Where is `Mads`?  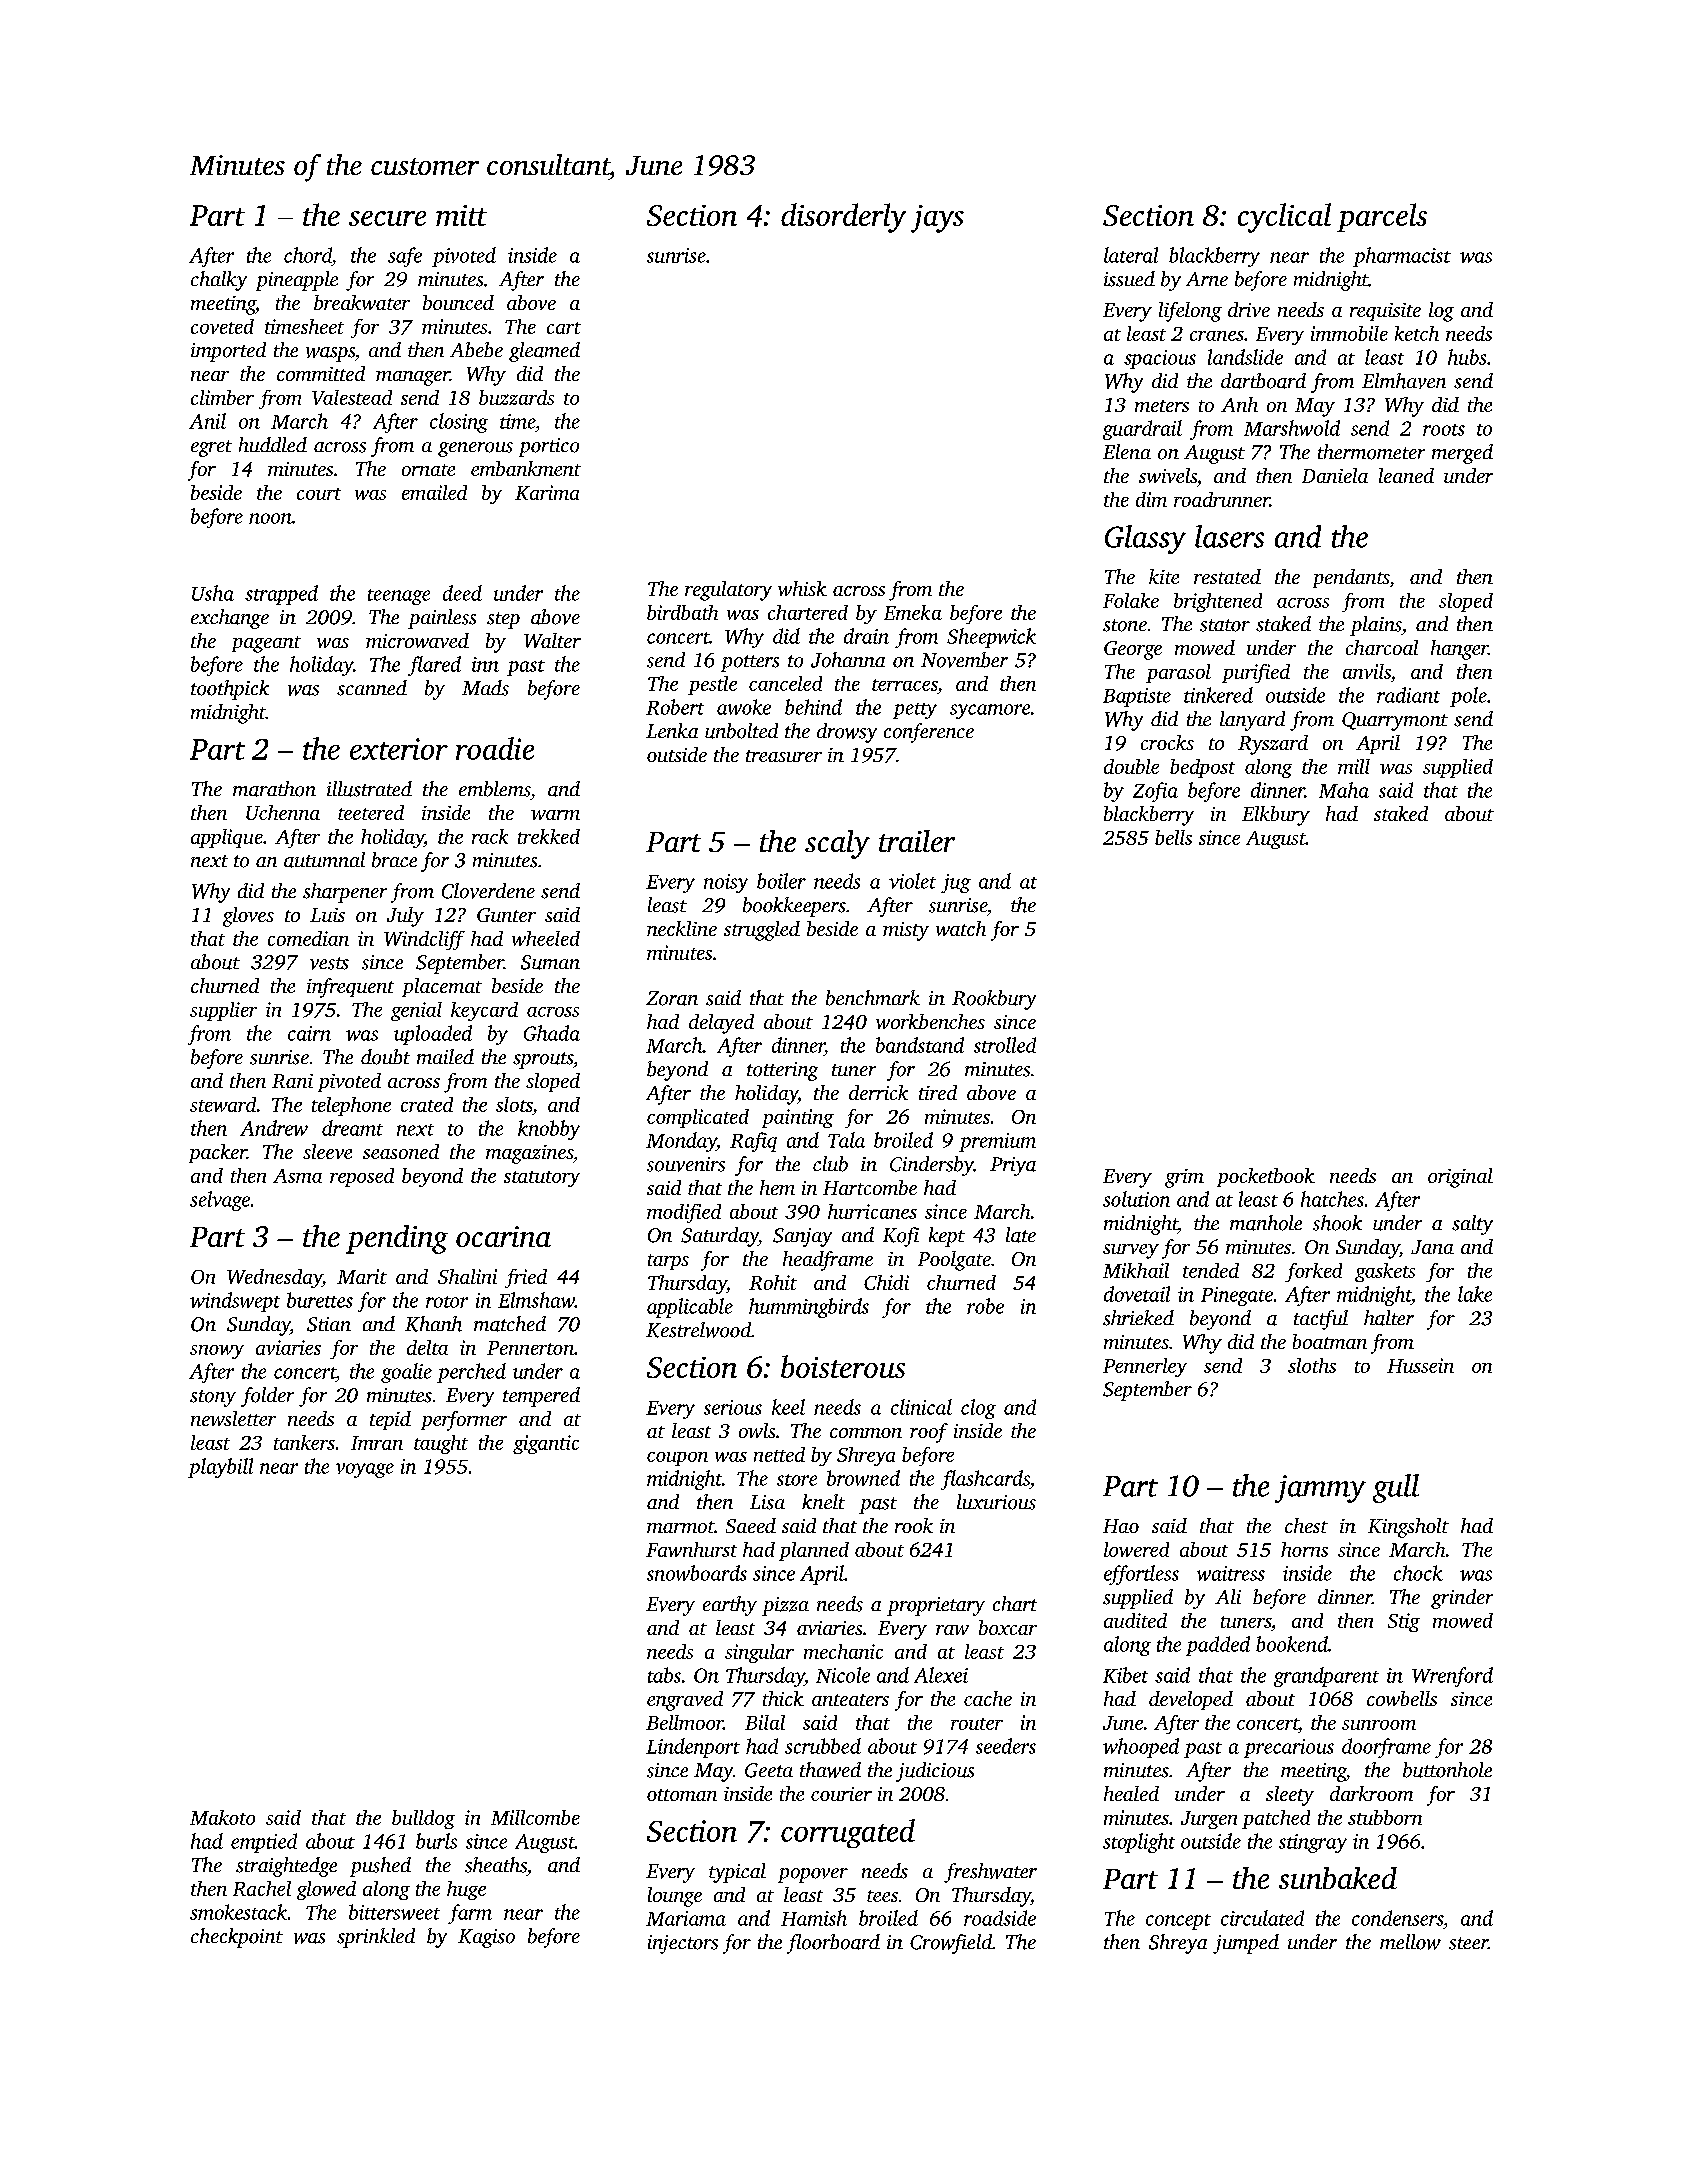 Mads is located at coordinates (485, 688).
